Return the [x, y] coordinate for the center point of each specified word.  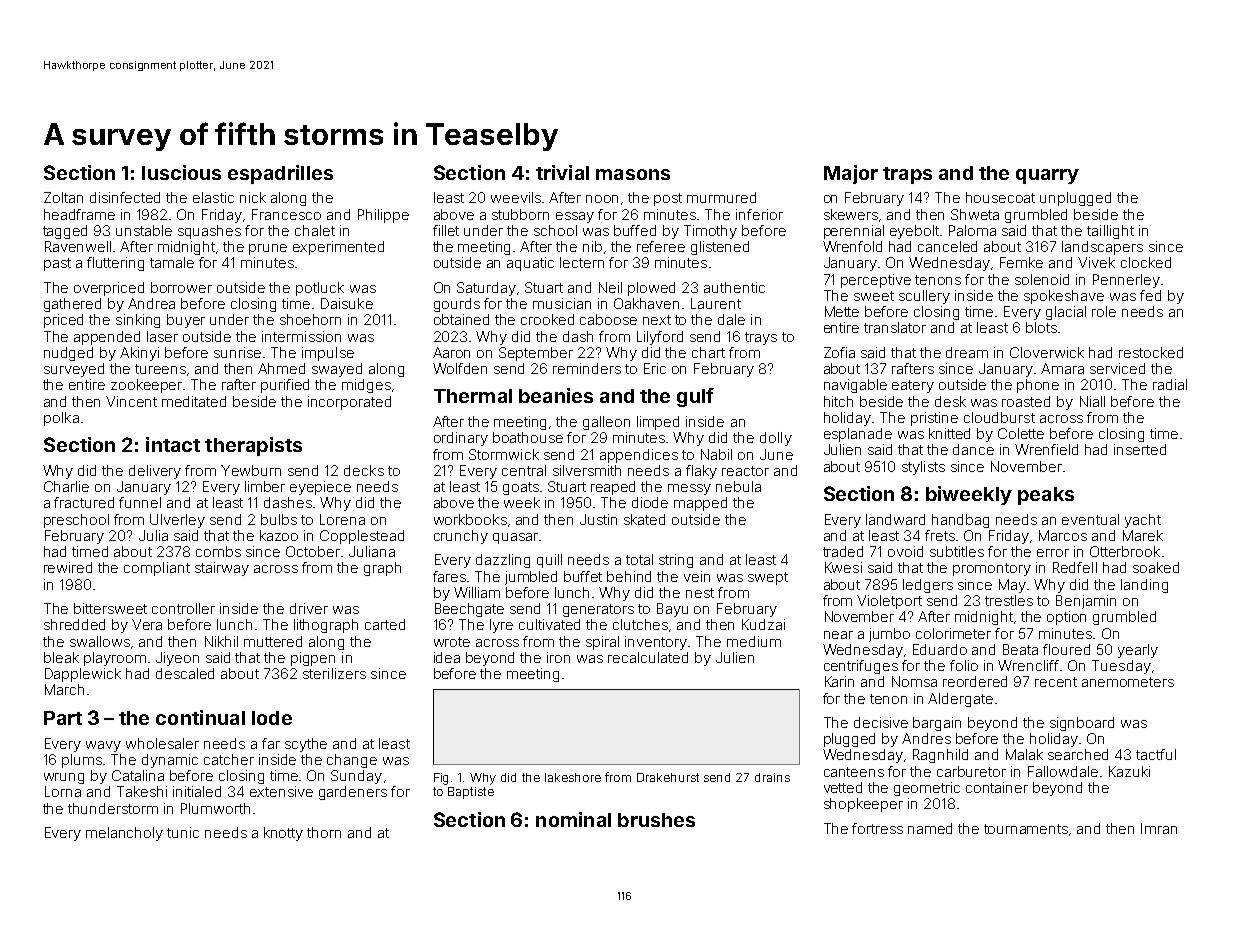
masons [633, 174]
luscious [181, 172]
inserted [1140, 449]
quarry [1047, 176]
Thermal [473, 396]
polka [61, 419]
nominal [573, 819]
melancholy [124, 834]
